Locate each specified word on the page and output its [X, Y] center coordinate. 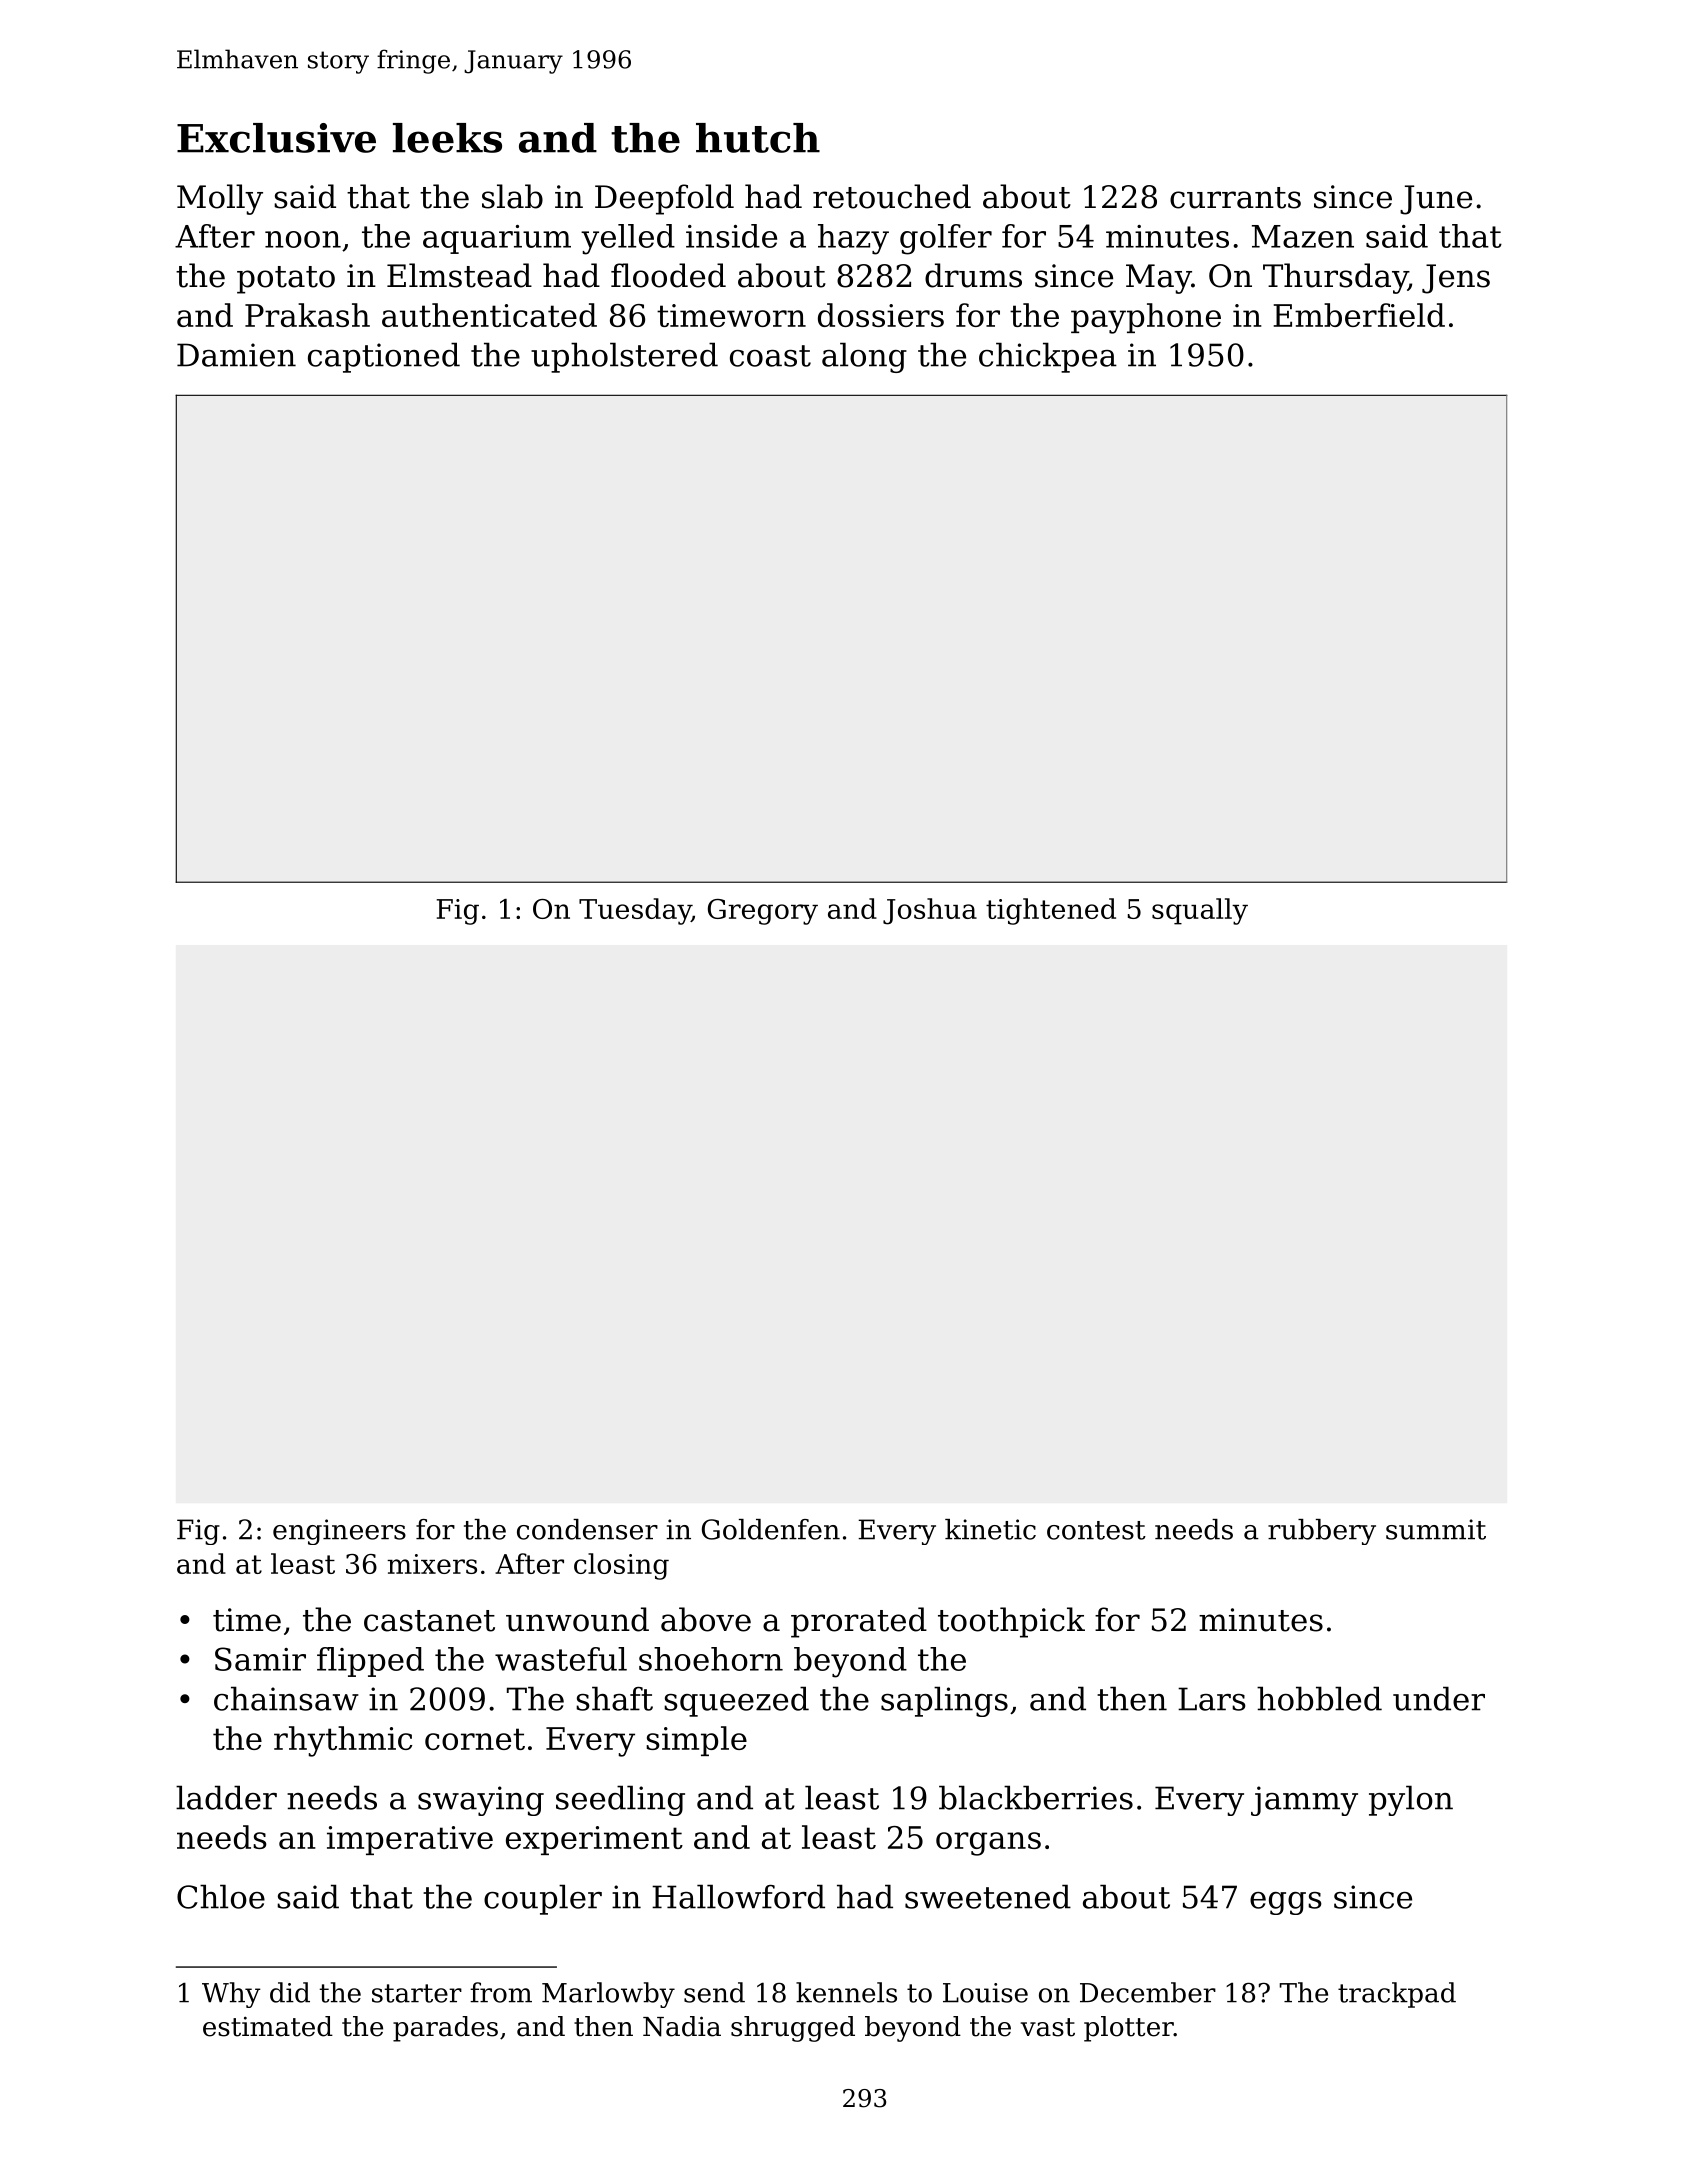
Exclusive [276, 138]
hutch [758, 138]
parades [445, 2029]
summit [1436, 1529]
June [1436, 200]
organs [988, 1844]
